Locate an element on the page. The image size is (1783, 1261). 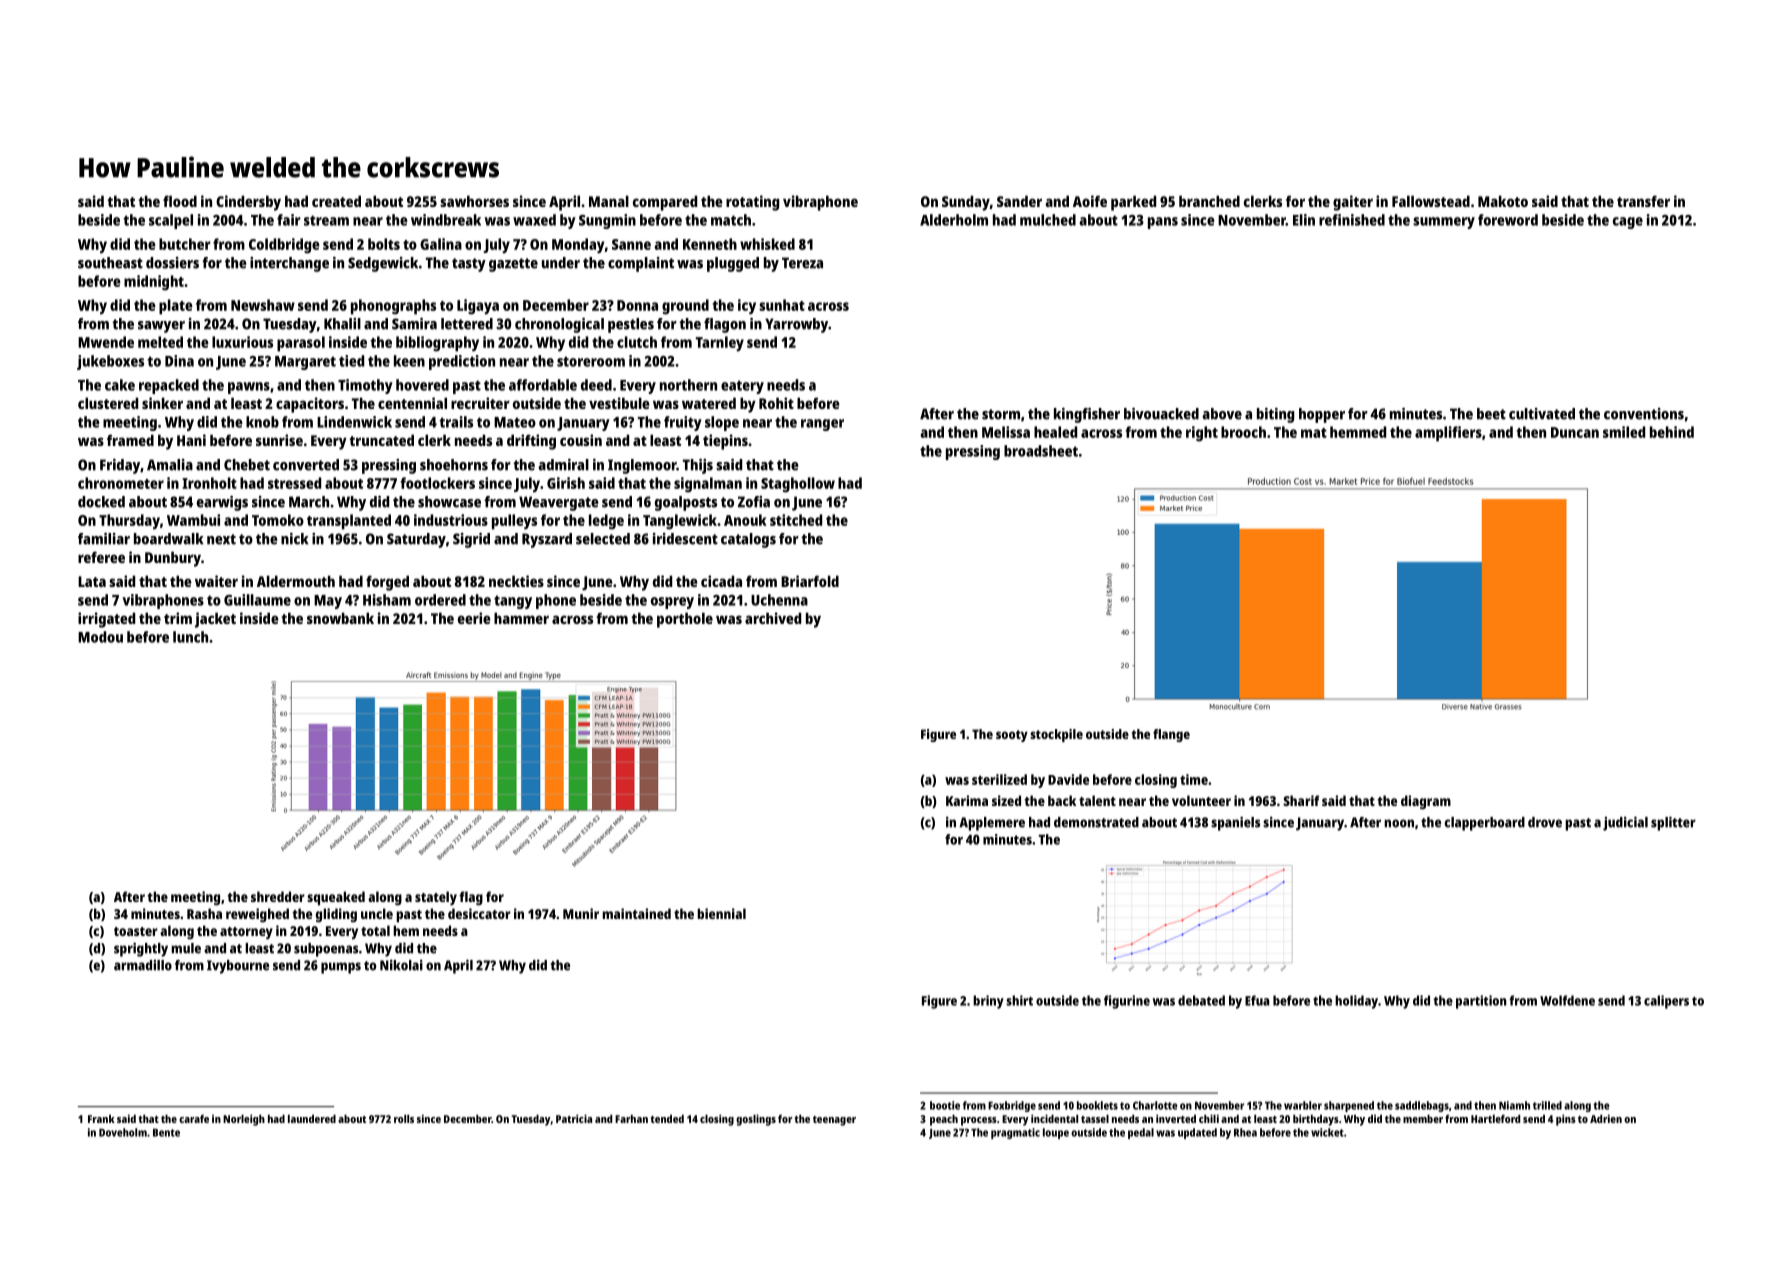
Adrien is located at coordinates (1606, 1118).
